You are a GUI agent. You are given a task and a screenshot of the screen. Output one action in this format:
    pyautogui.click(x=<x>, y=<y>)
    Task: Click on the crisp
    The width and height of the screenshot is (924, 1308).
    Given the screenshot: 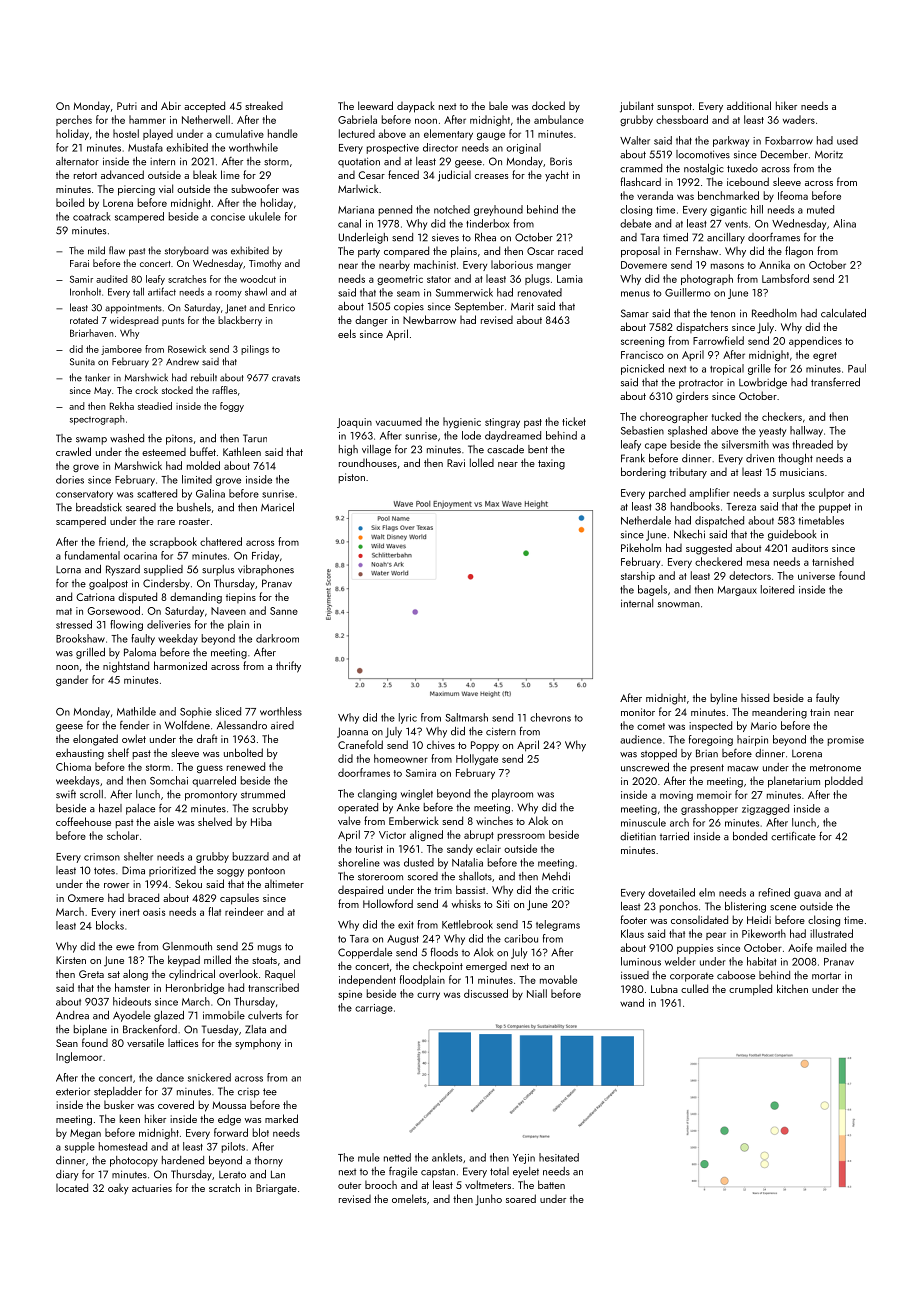 What is the action you would take?
    pyautogui.click(x=249, y=1093)
